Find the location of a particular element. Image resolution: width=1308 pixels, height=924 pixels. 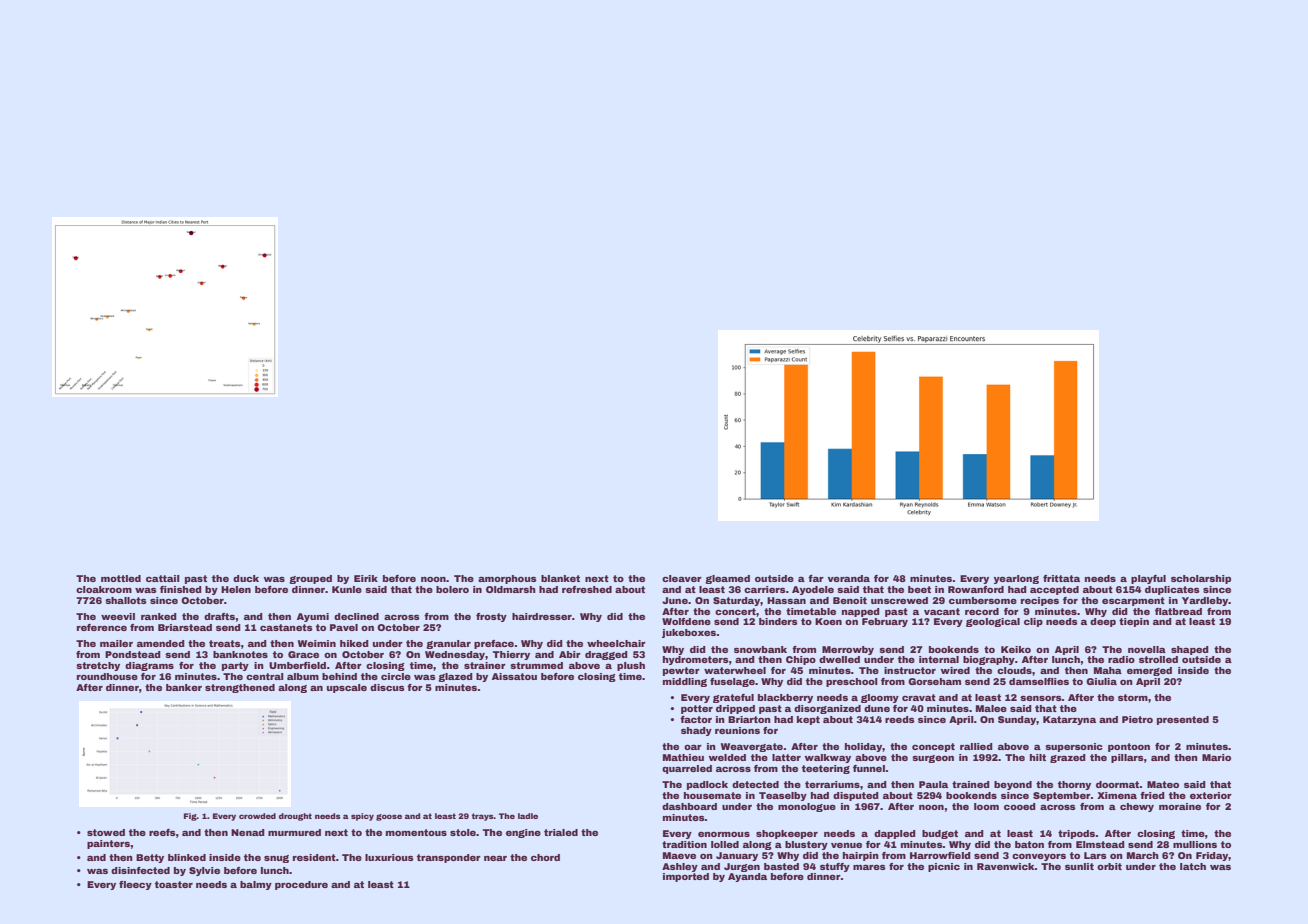

Mathieu is located at coordinates (683, 757).
